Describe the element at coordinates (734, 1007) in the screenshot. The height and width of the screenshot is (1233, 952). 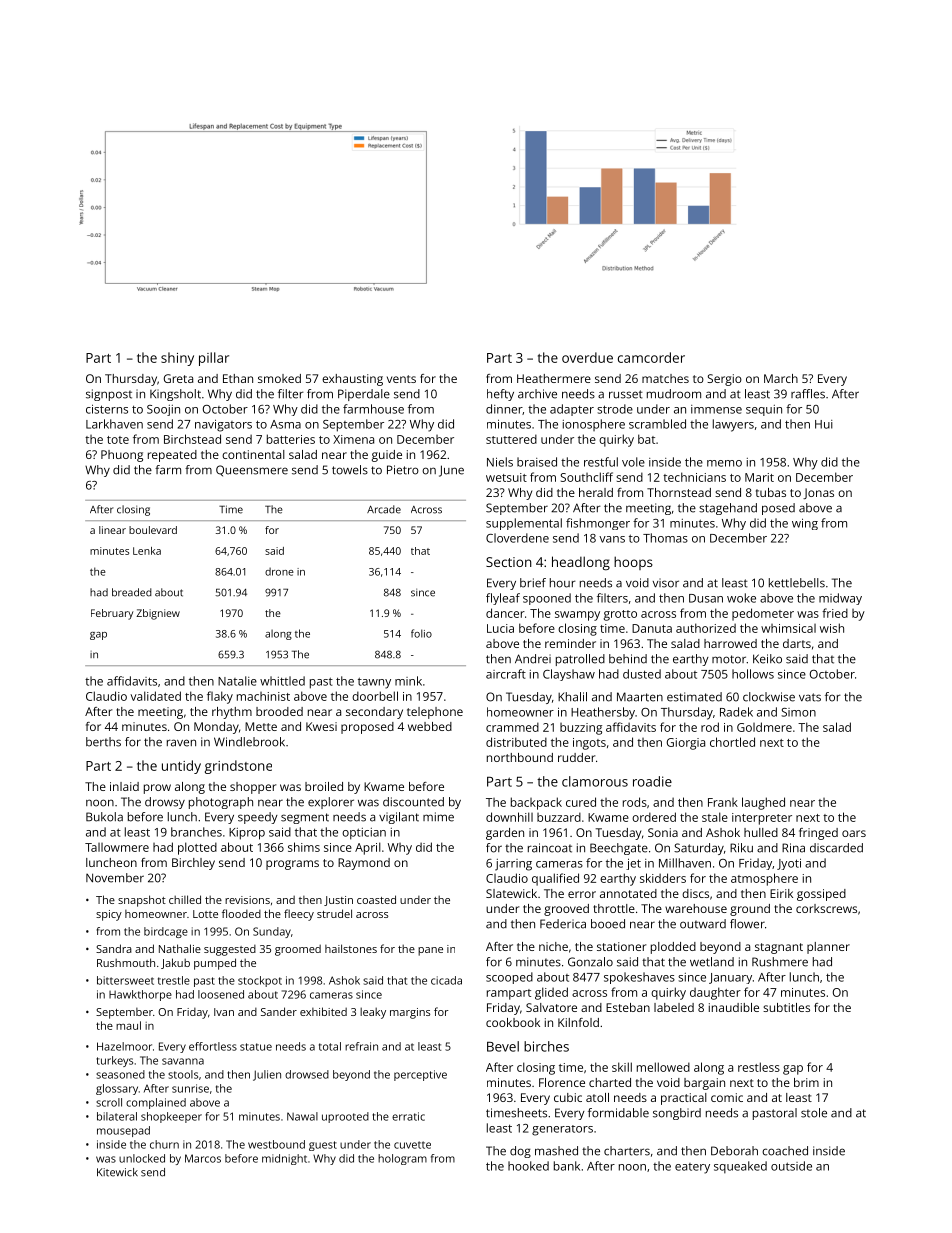
I see `inaudible` at that location.
